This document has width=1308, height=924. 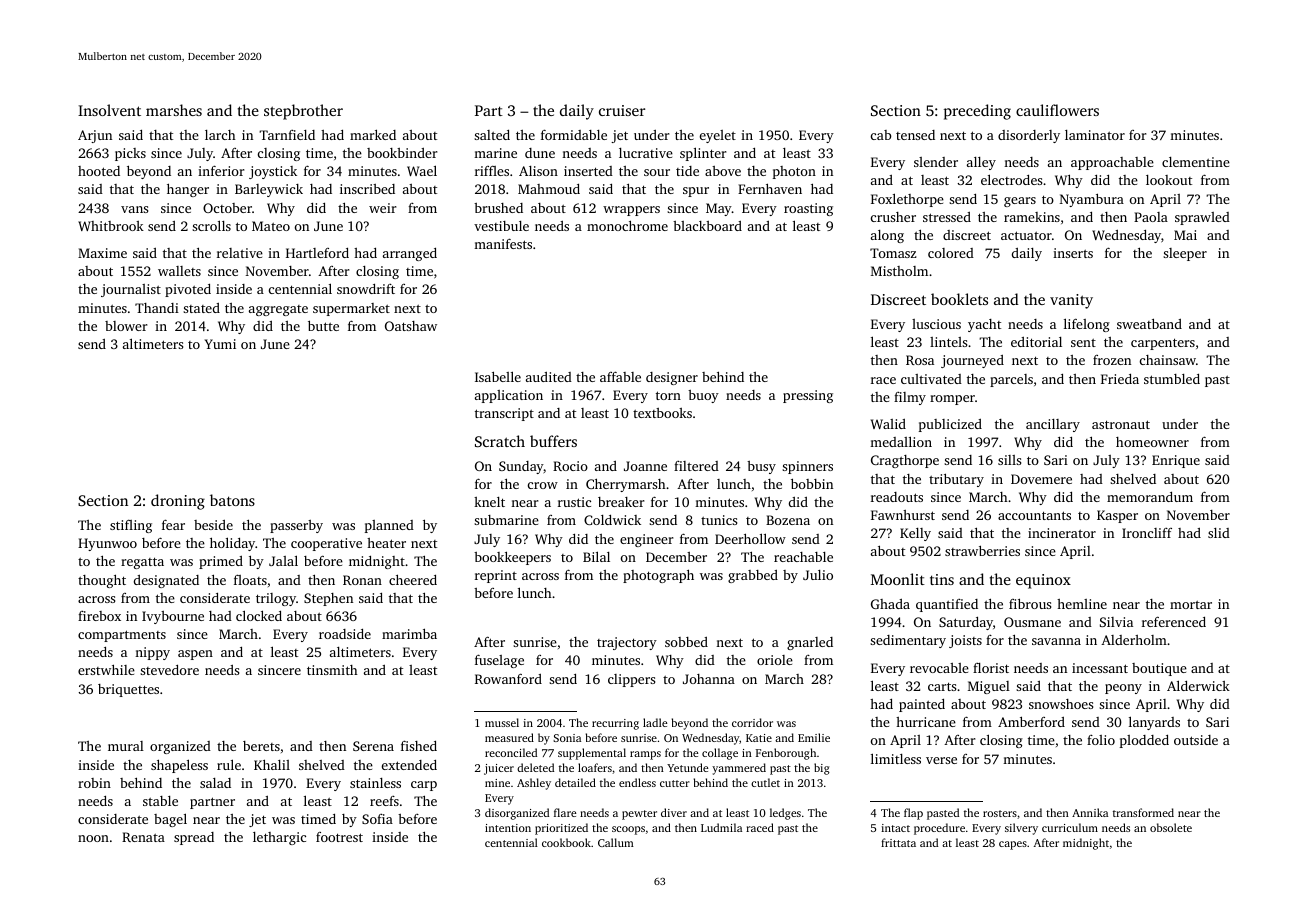 I want to click on filmy, so click(x=910, y=398).
